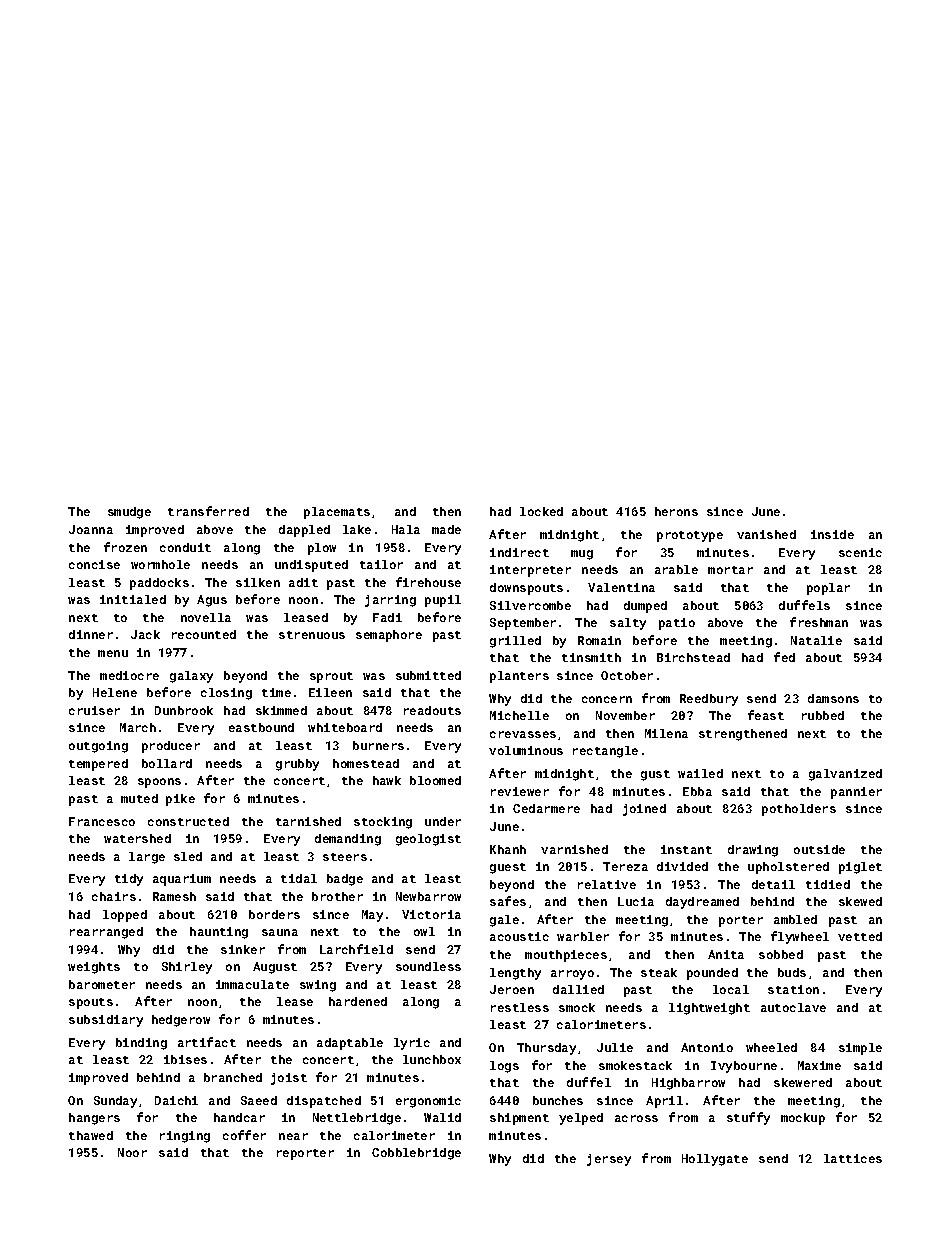 Image resolution: width=952 pixels, height=1233 pixels. Describe the element at coordinates (766, 715) in the screenshot. I see `feast` at that location.
